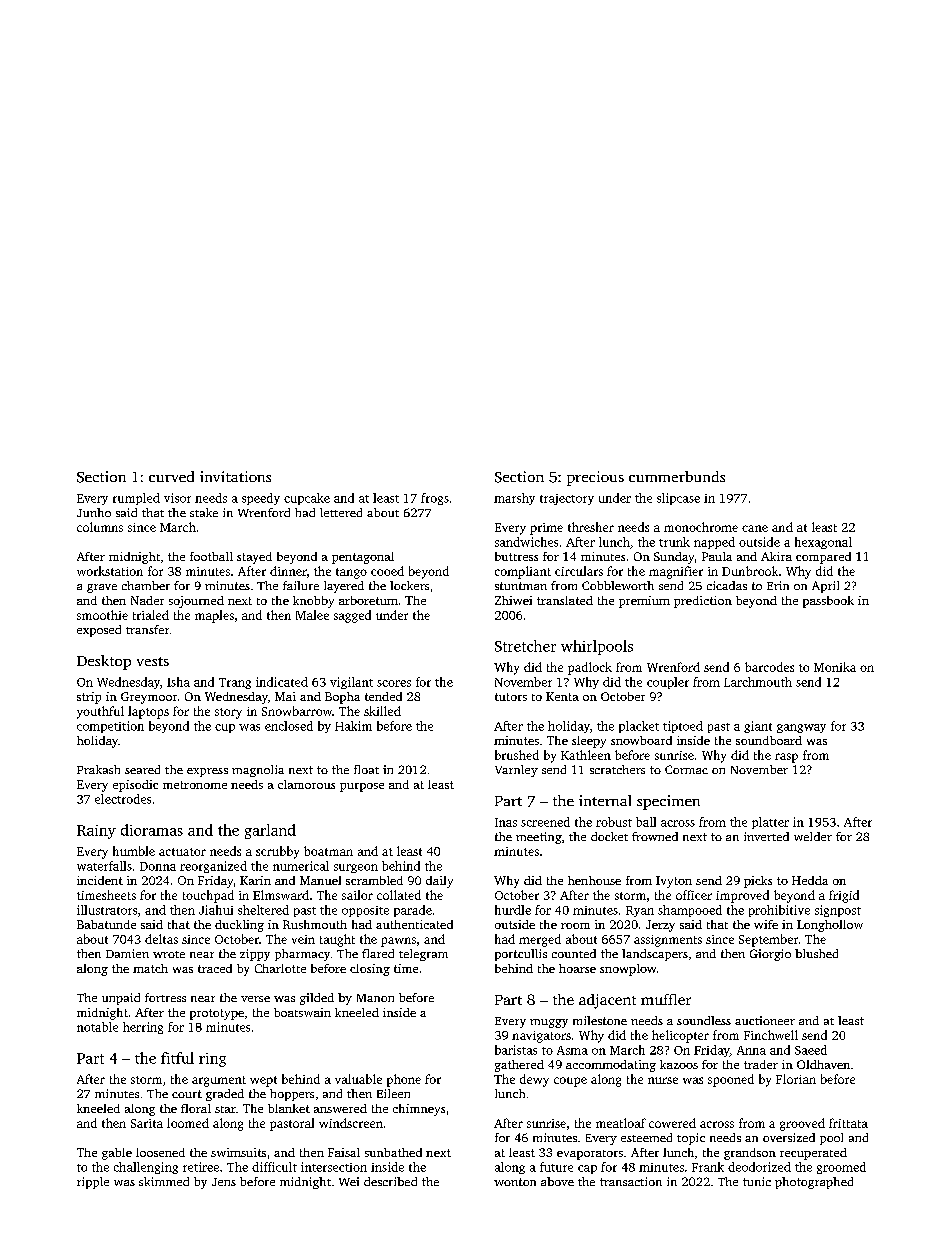 The width and height of the image is (952, 1233). I want to click on vests, so click(153, 661).
